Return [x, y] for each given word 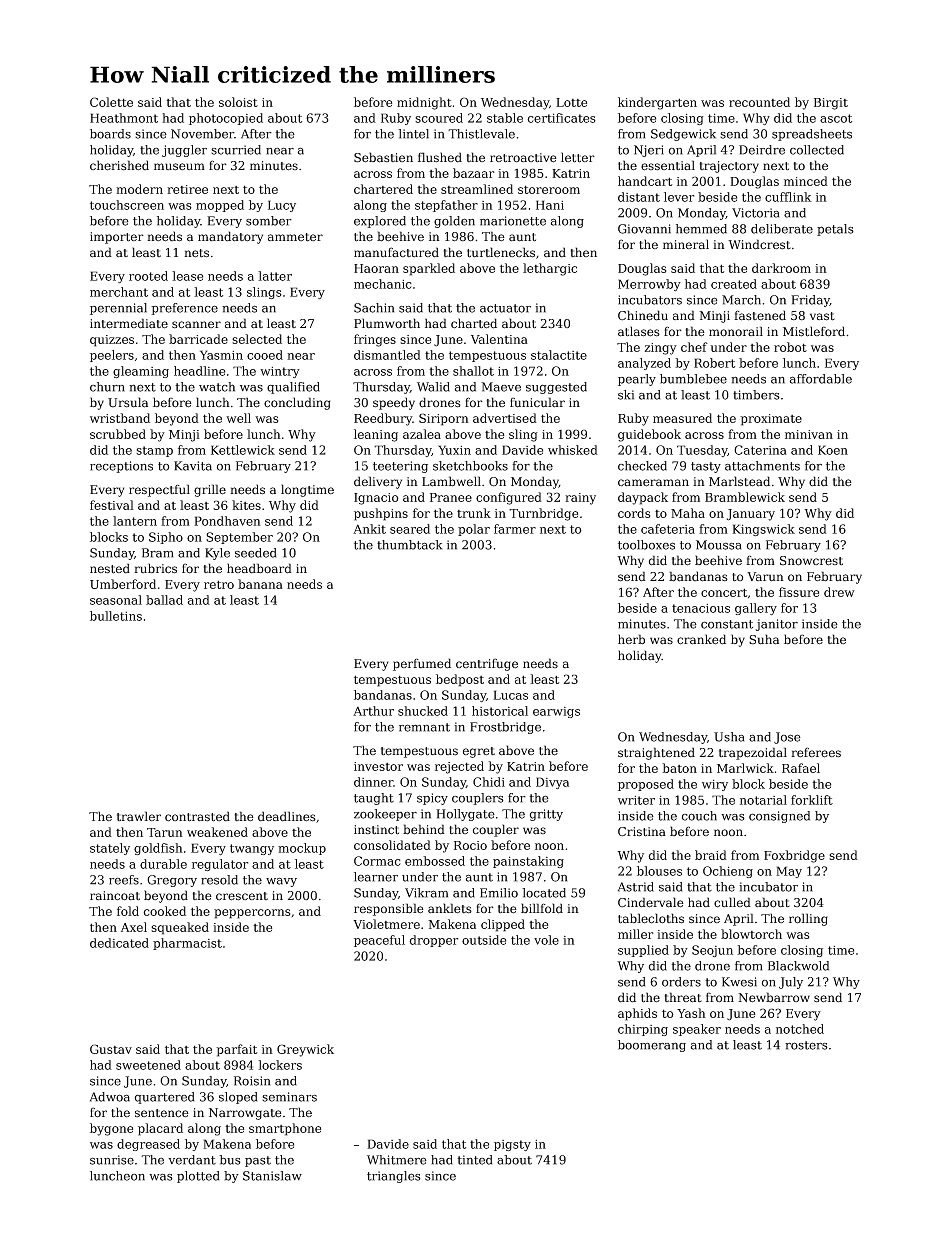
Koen [833, 450]
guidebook [649, 435]
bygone [111, 1129]
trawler [139, 816]
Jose [787, 738]
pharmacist [187, 944]
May [789, 872]
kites [246, 505]
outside [484, 940]
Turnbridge [543, 514]
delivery [378, 482]
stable [505, 118]
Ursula [128, 402]
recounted [759, 102]
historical [500, 711]
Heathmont [124, 118]
